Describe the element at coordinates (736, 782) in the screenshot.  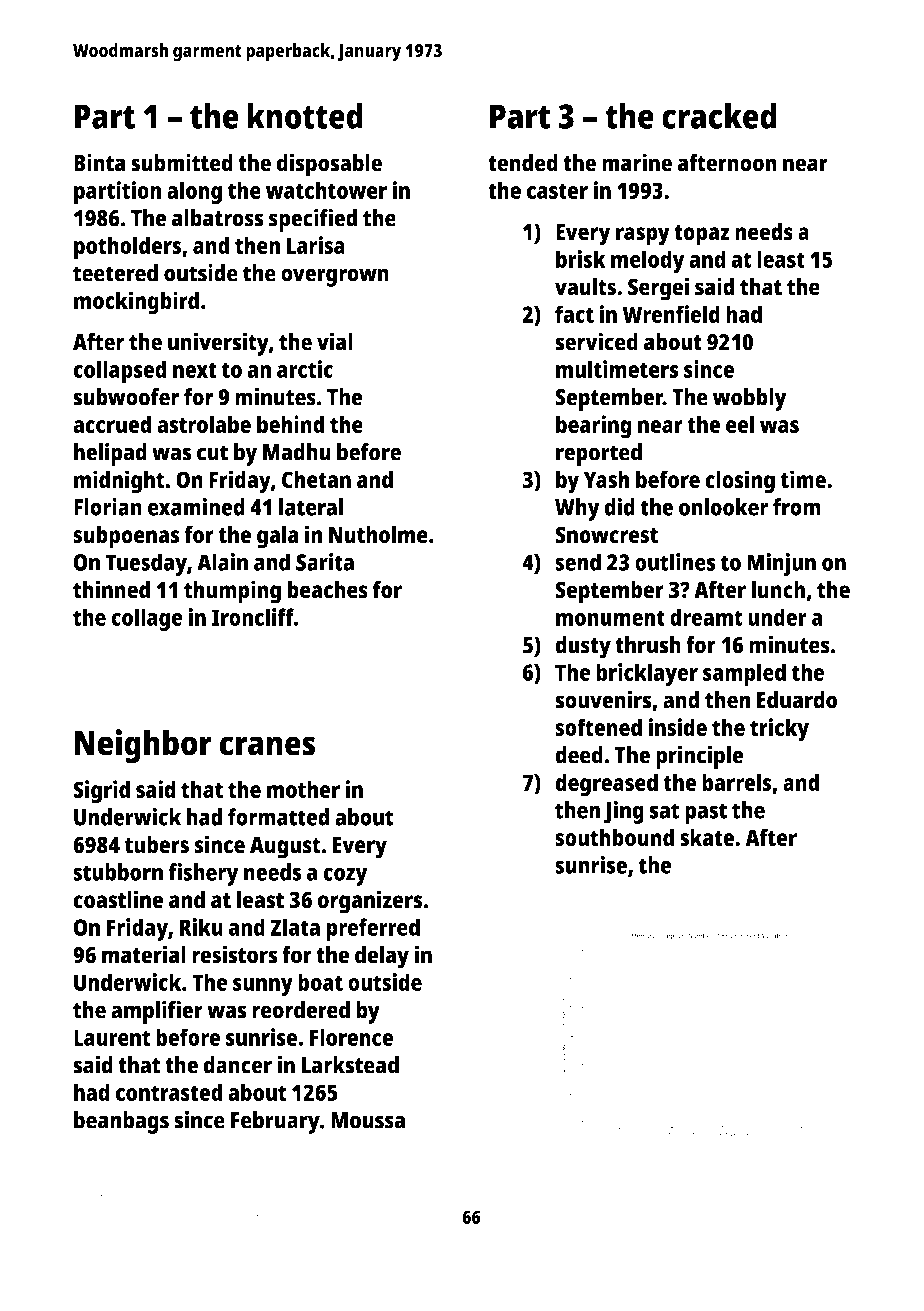
I see `barrels` at that location.
